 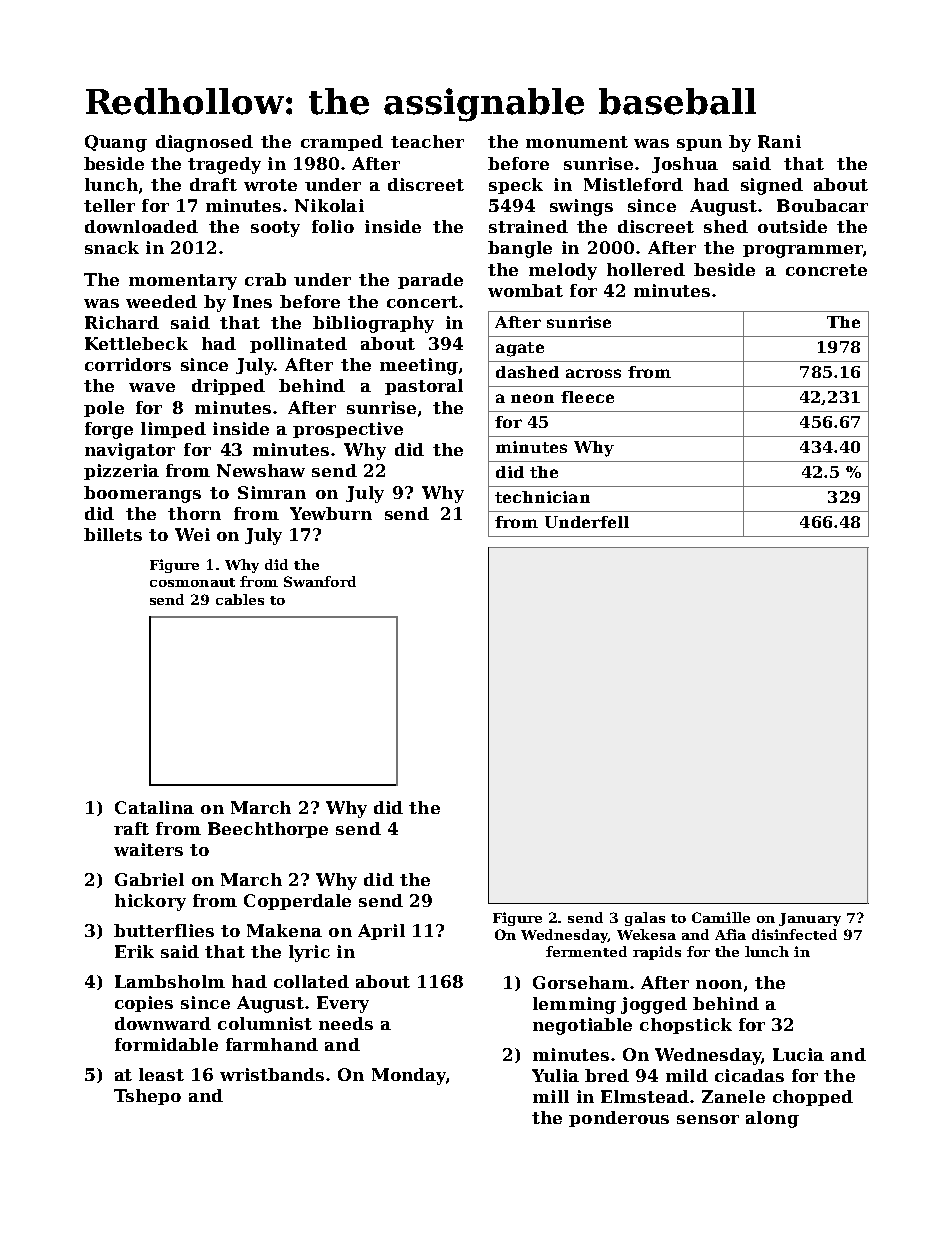 I want to click on copies, so click(x=144, y=1004).
